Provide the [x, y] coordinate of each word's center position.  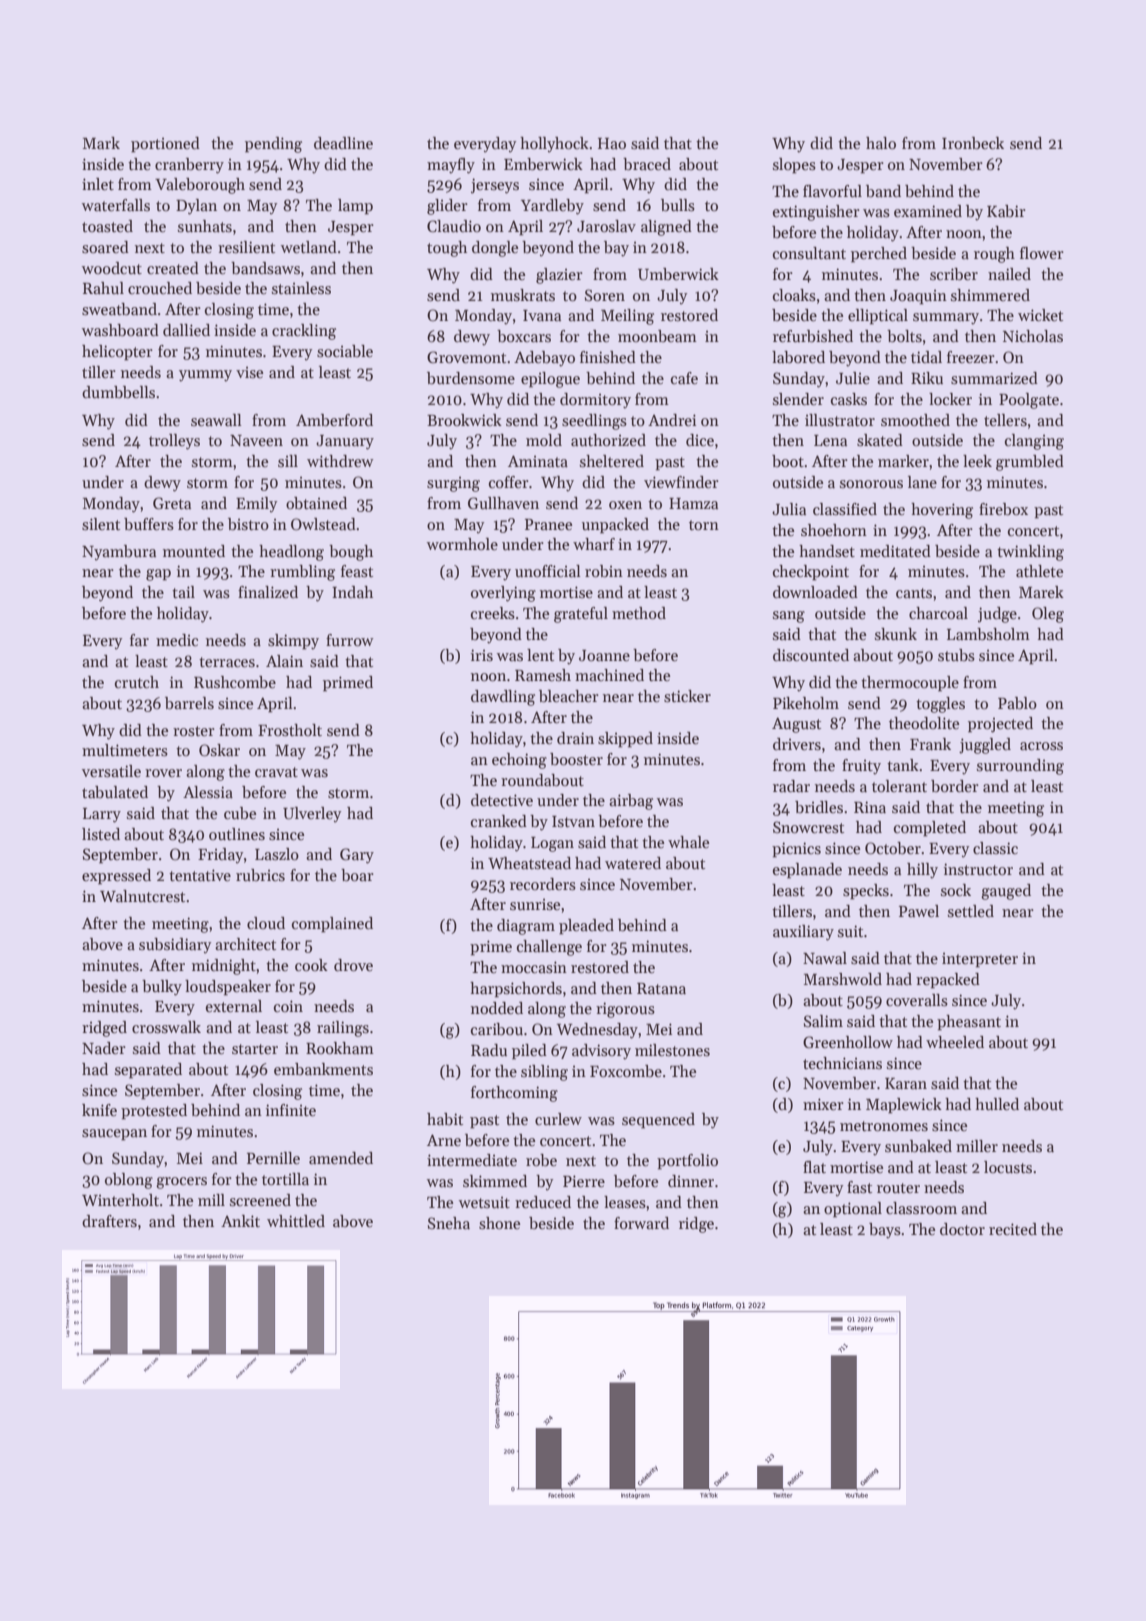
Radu [489, 1050]
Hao [612, 143]
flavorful [832, 191]
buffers [149, 524]
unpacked [615, 526]
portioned [165, 145]
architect [245, 944]
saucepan [114, 1135]
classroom [921, 1208]
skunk [896, 634]
